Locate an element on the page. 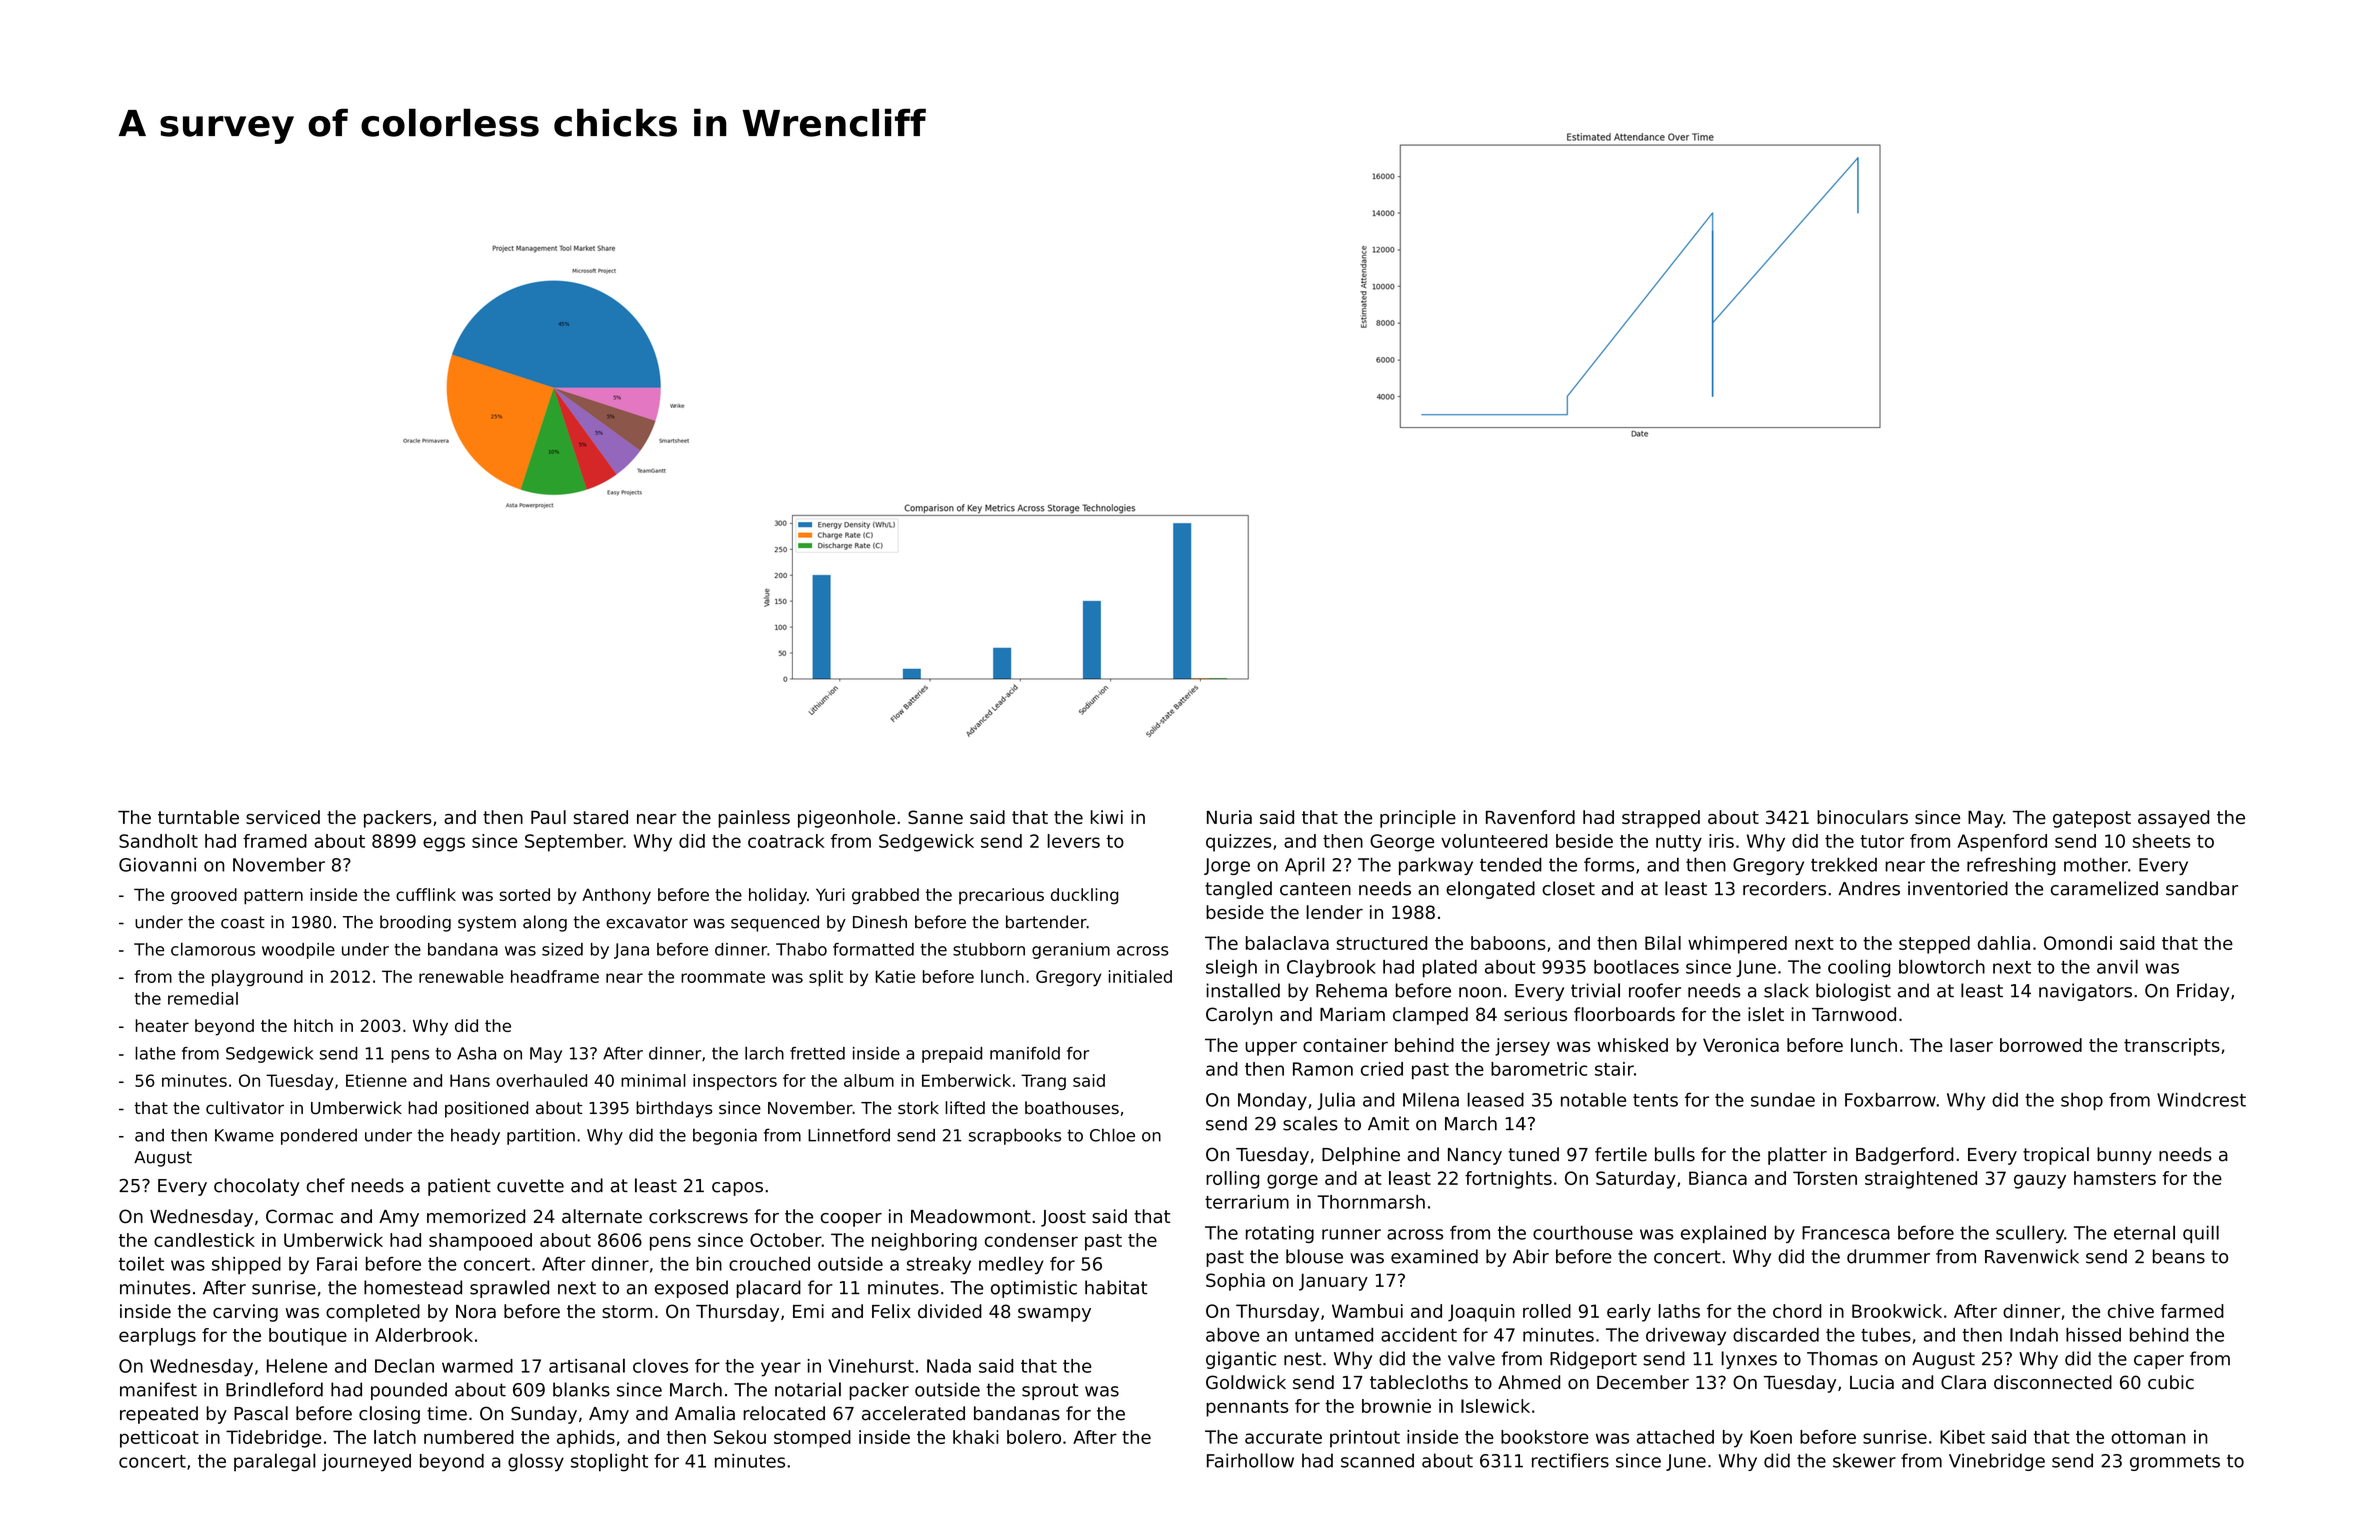 The height and width of the page is (1540, 2380). paralegal is located at coordinates (275, 1462).
